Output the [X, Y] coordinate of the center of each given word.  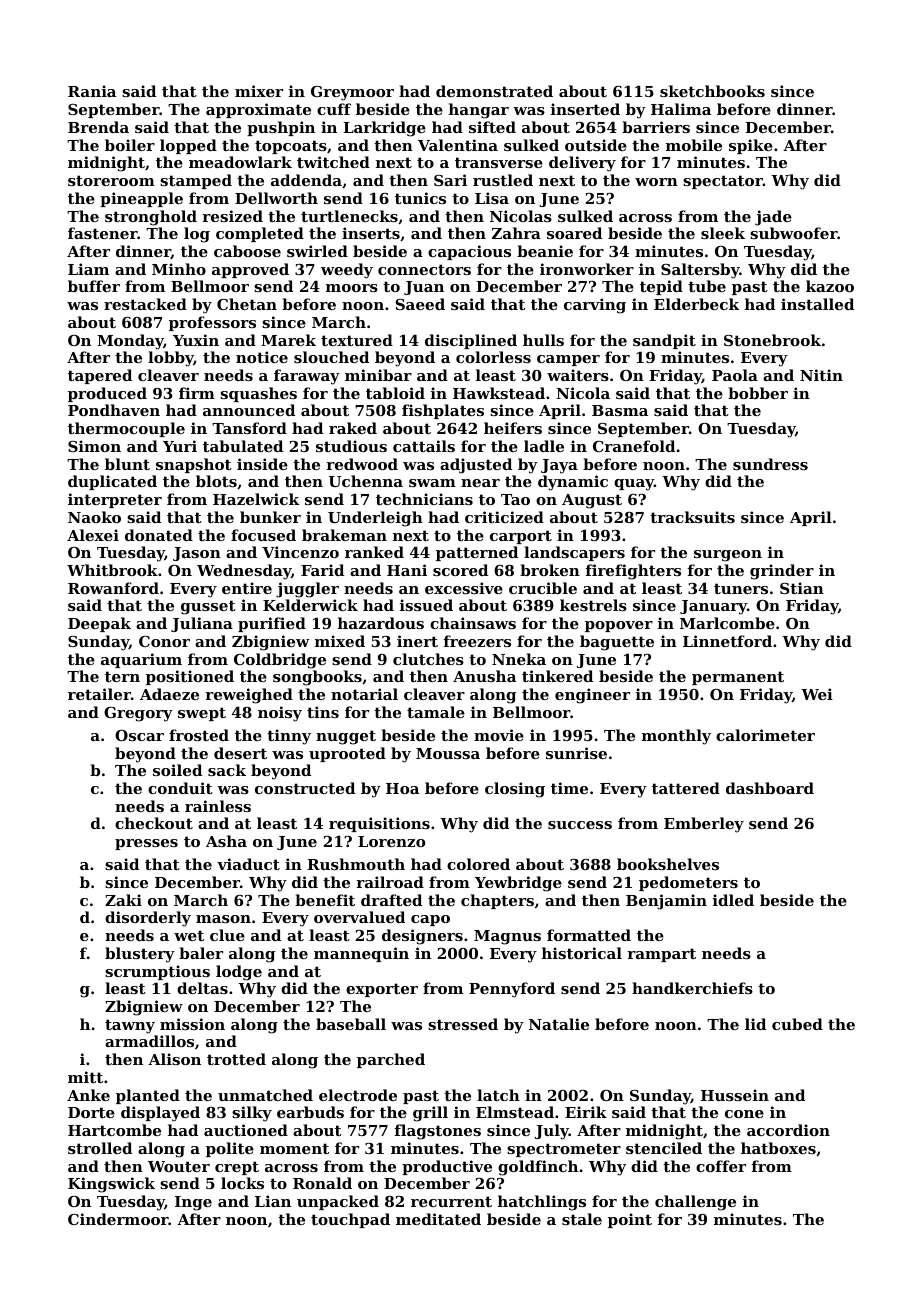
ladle [544, 446]
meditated [438, 1219]
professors [212, 323]
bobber [758, 393]
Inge [193, 1203]
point [630, 1220]
